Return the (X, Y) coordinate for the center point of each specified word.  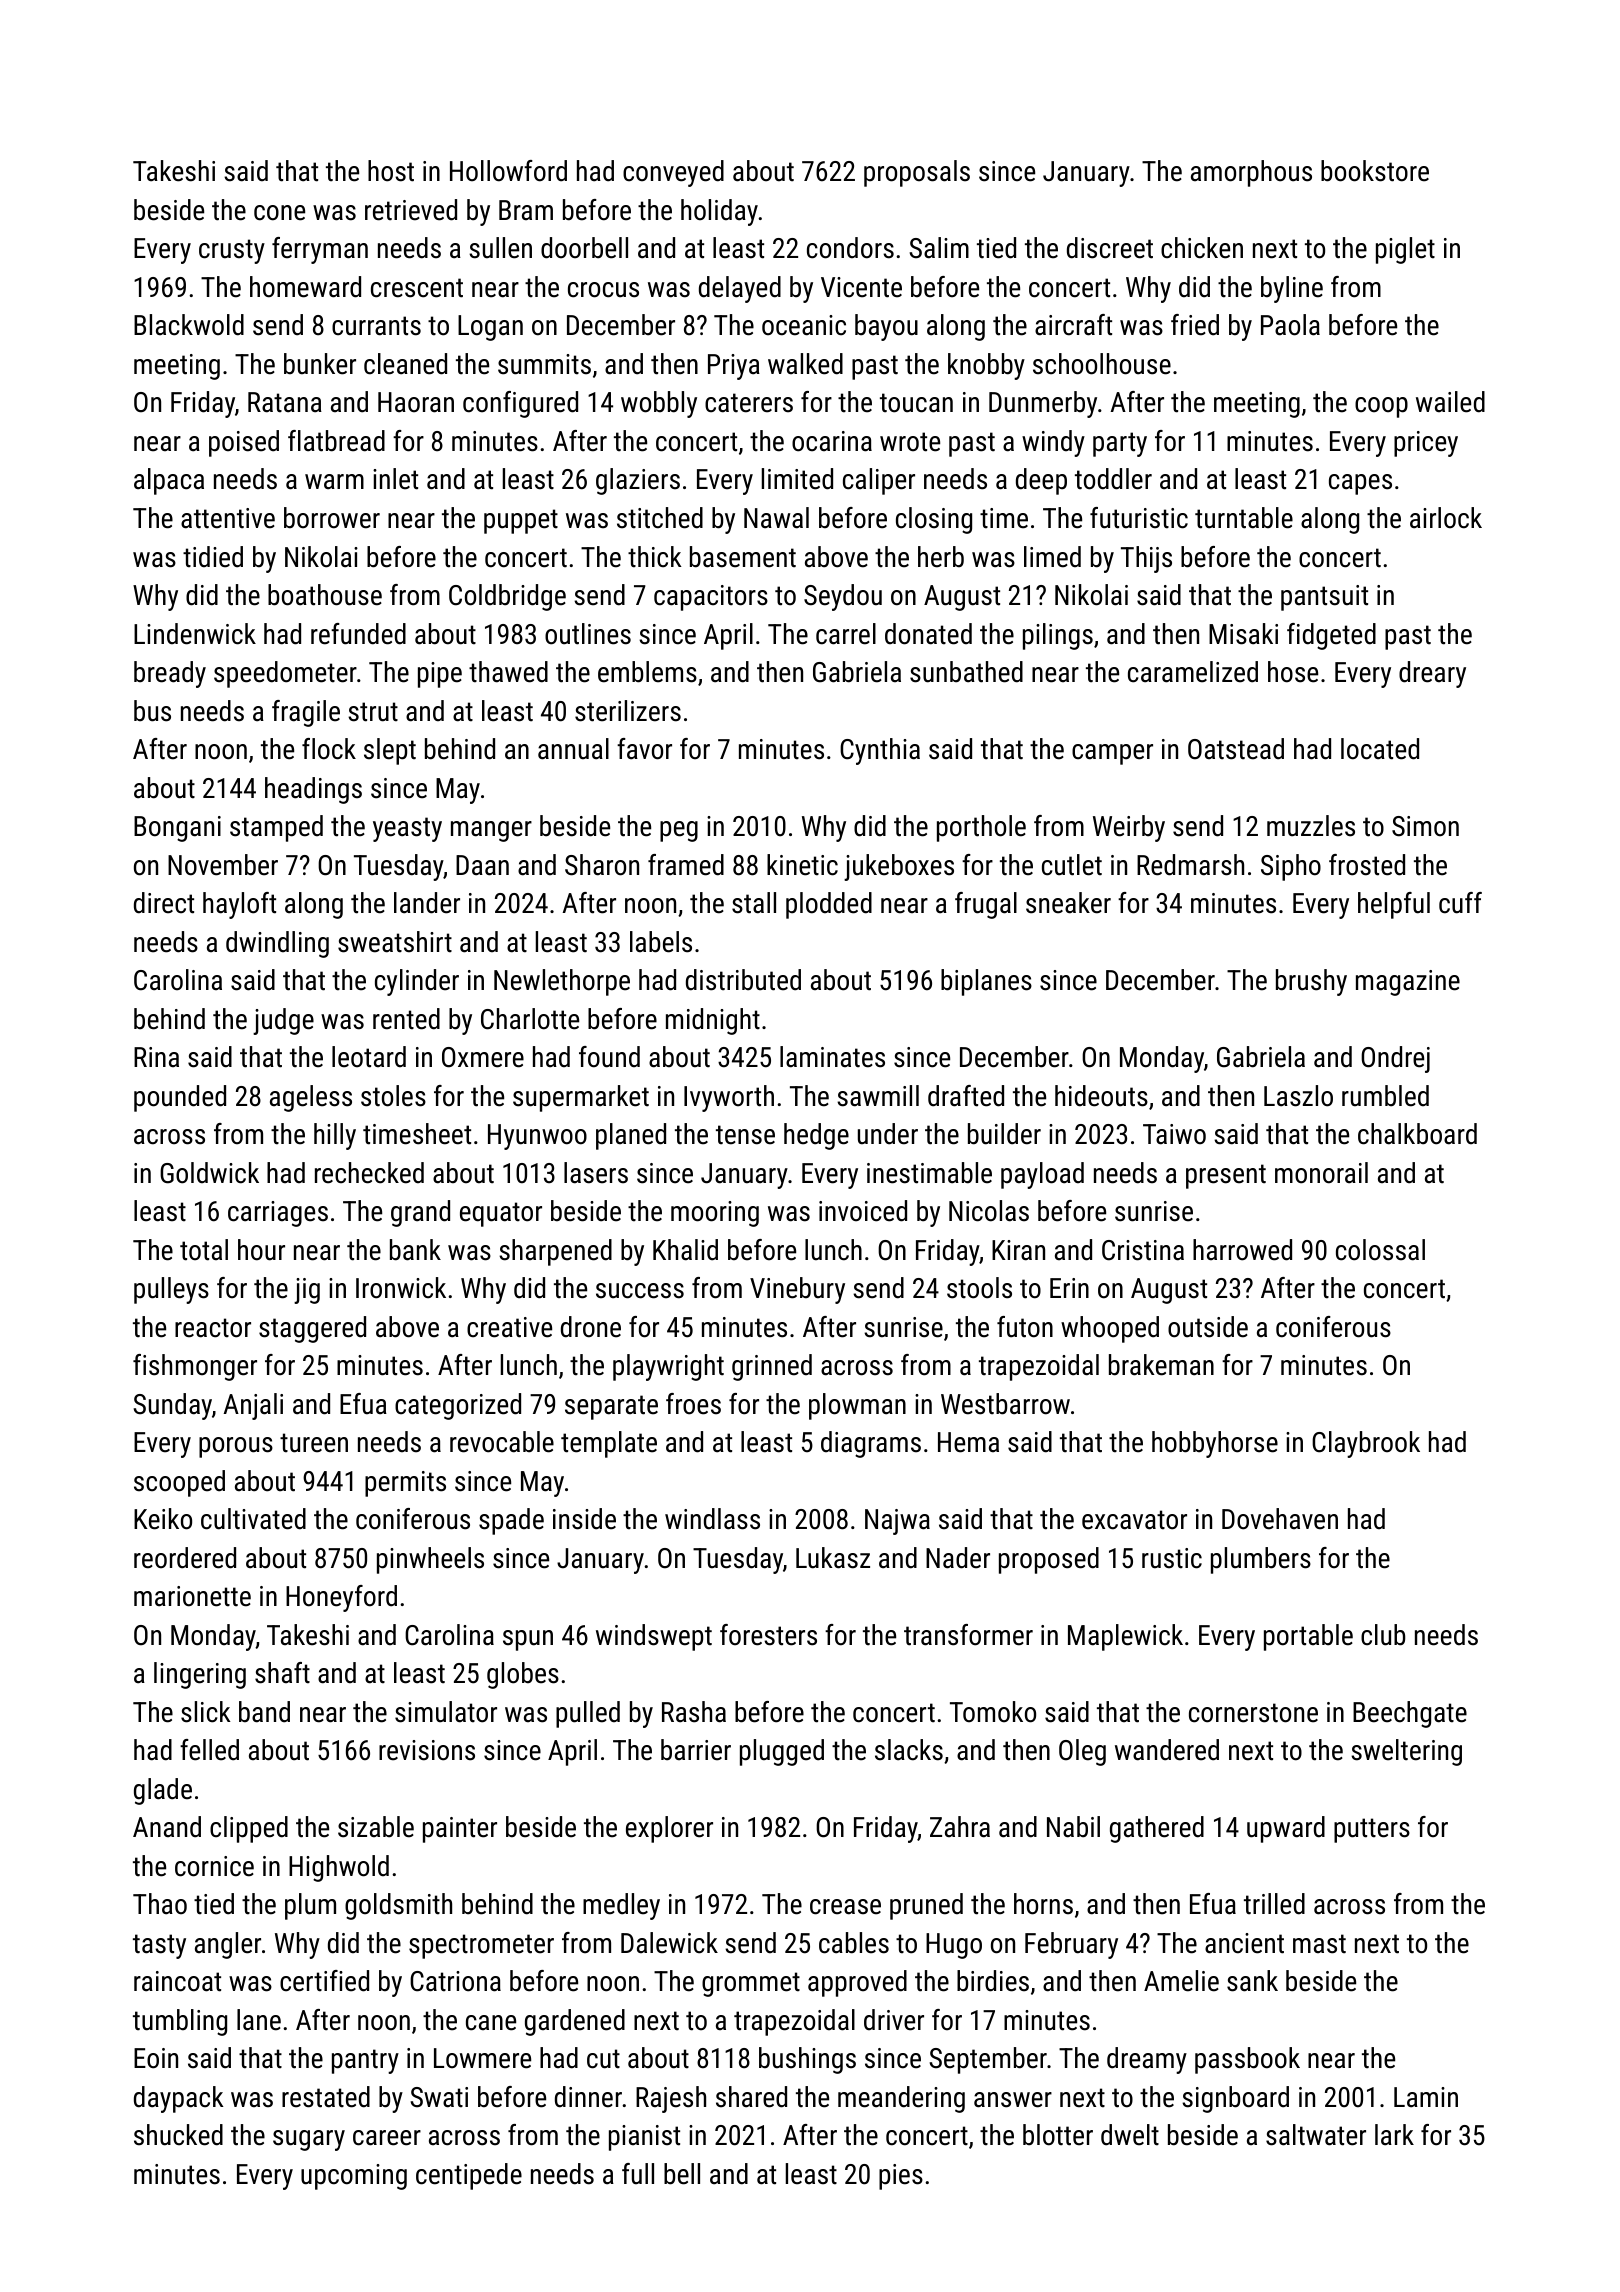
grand (420, 1213)
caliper (879, 481)
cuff (1460, 903)
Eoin (156, 2058)
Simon (1425, 826)
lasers (596, 1173)
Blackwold (189, 325)
